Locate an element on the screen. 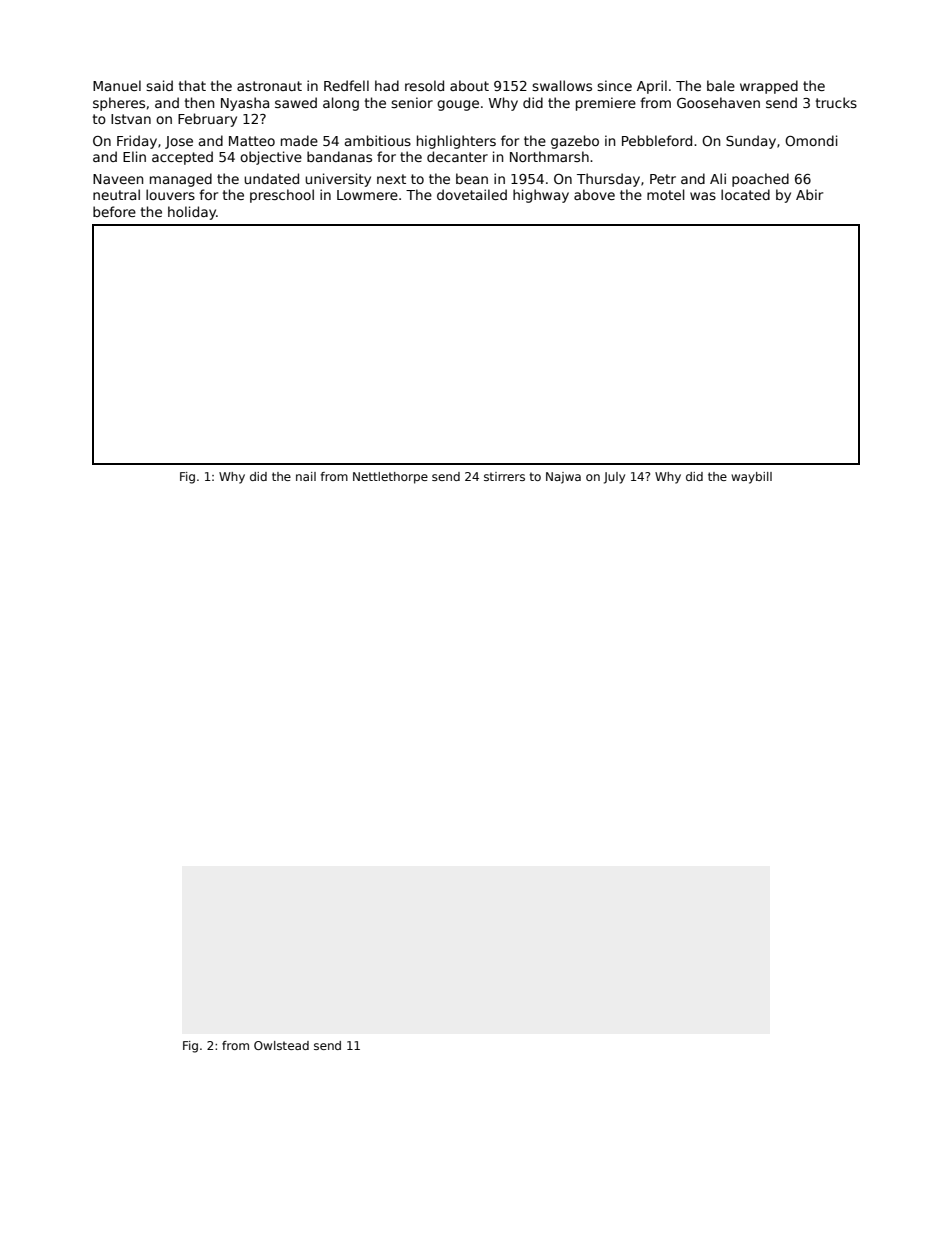 Image resolution: width=952 pixels, height=1233 pixels. dovetailed is located at coordinates (472, 194).
